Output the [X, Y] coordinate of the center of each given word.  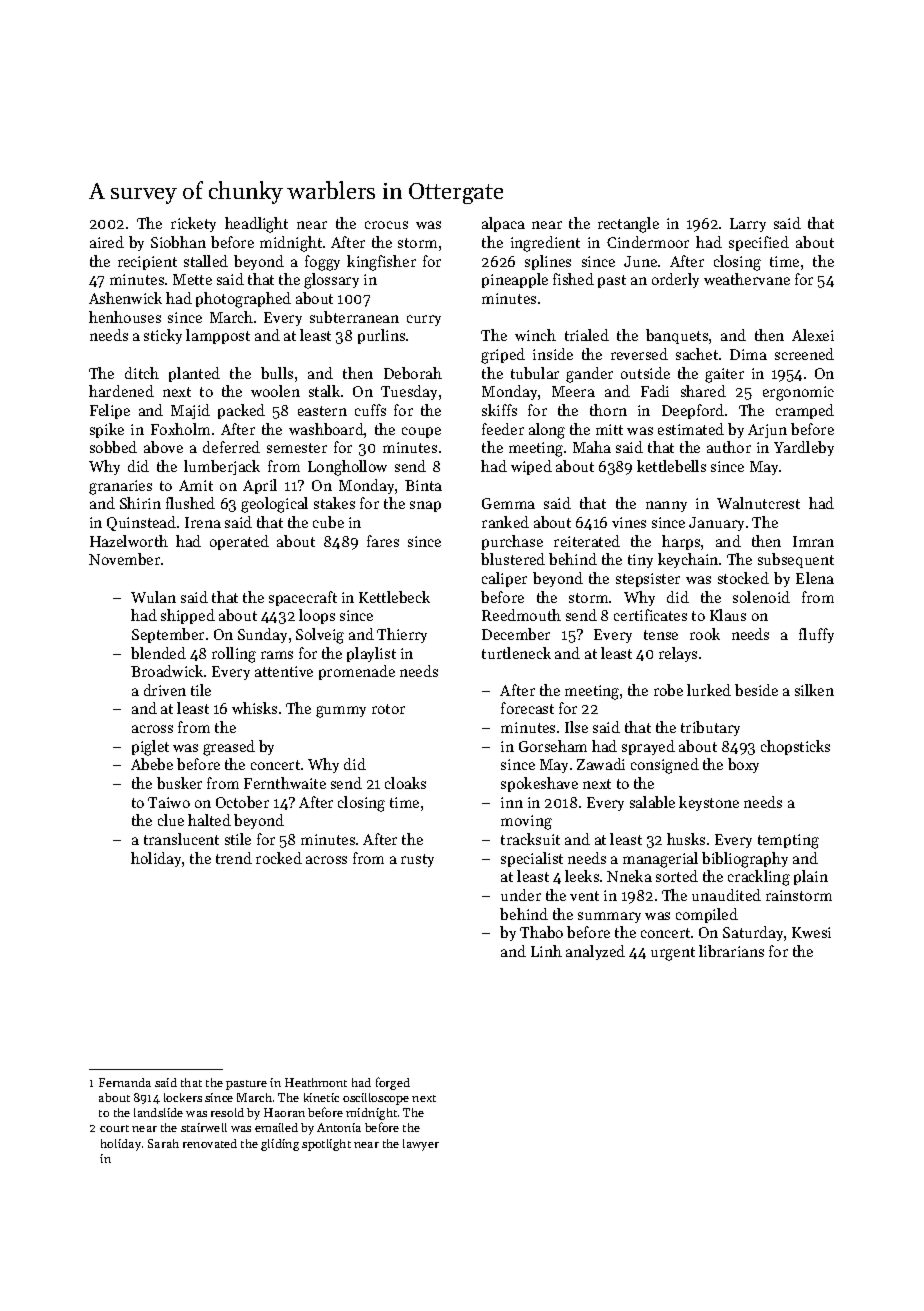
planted [194, 374]
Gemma [508, 503]
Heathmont [316, 1082]
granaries [120, 487]
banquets [677, 336]
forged [393, 1083]
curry [424, 320]
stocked [743, 578]
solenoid [761, 597]
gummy [341, 712]
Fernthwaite [285, 783]
